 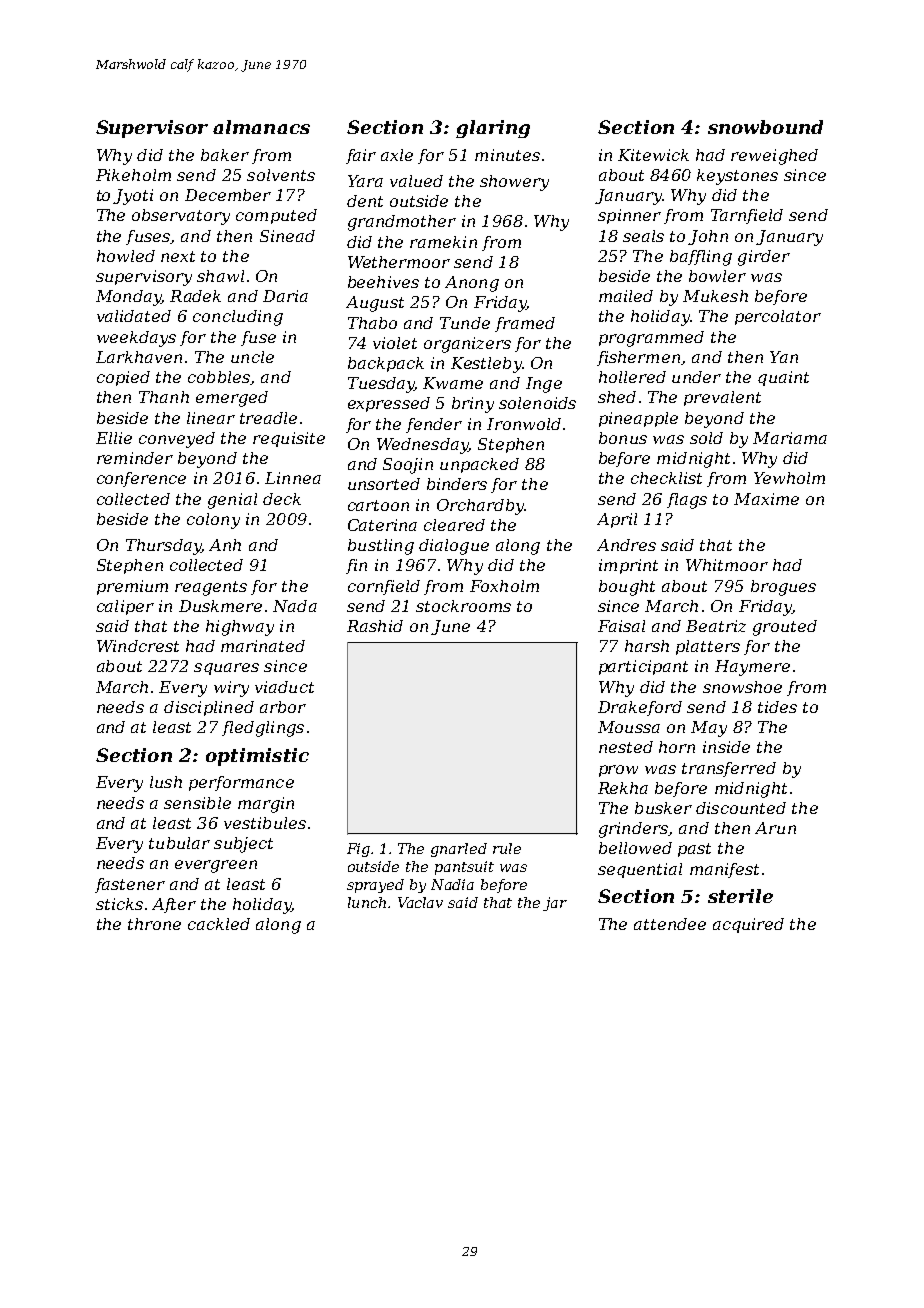 I want to click on stockrooms, so click(x=463, y=606).
